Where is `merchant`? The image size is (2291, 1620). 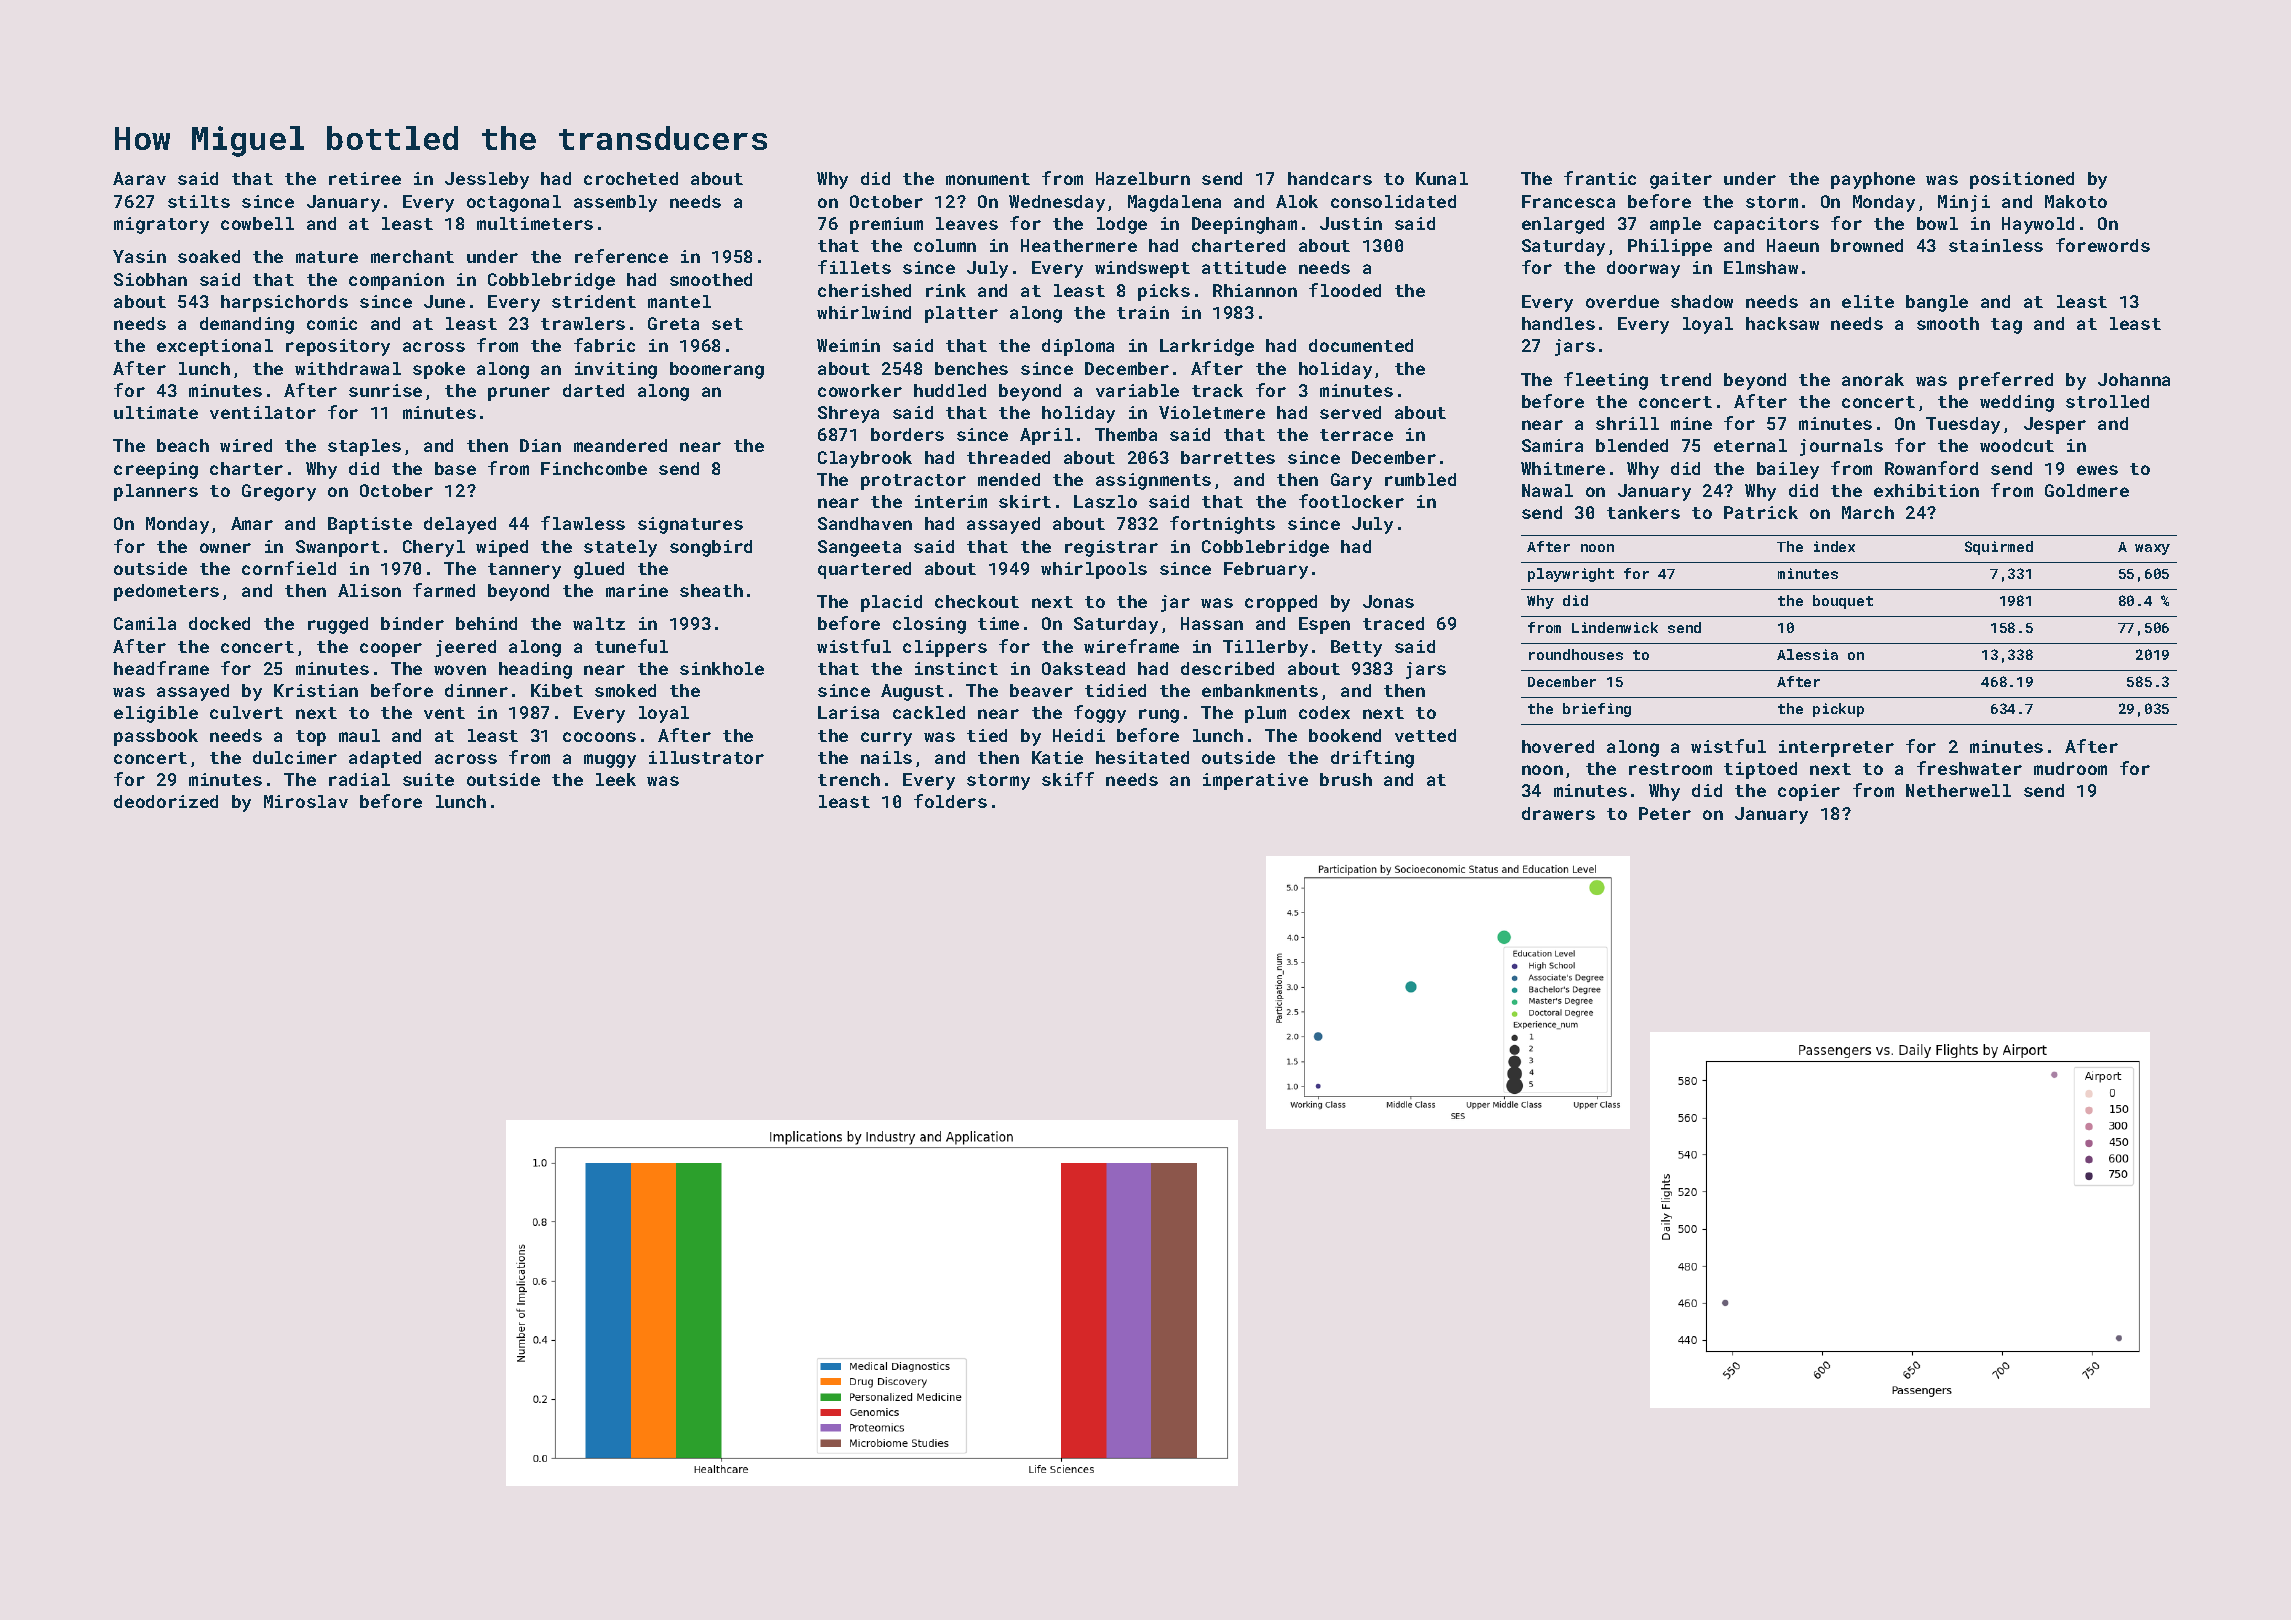
merchant is located at coordinates (412, 256).
